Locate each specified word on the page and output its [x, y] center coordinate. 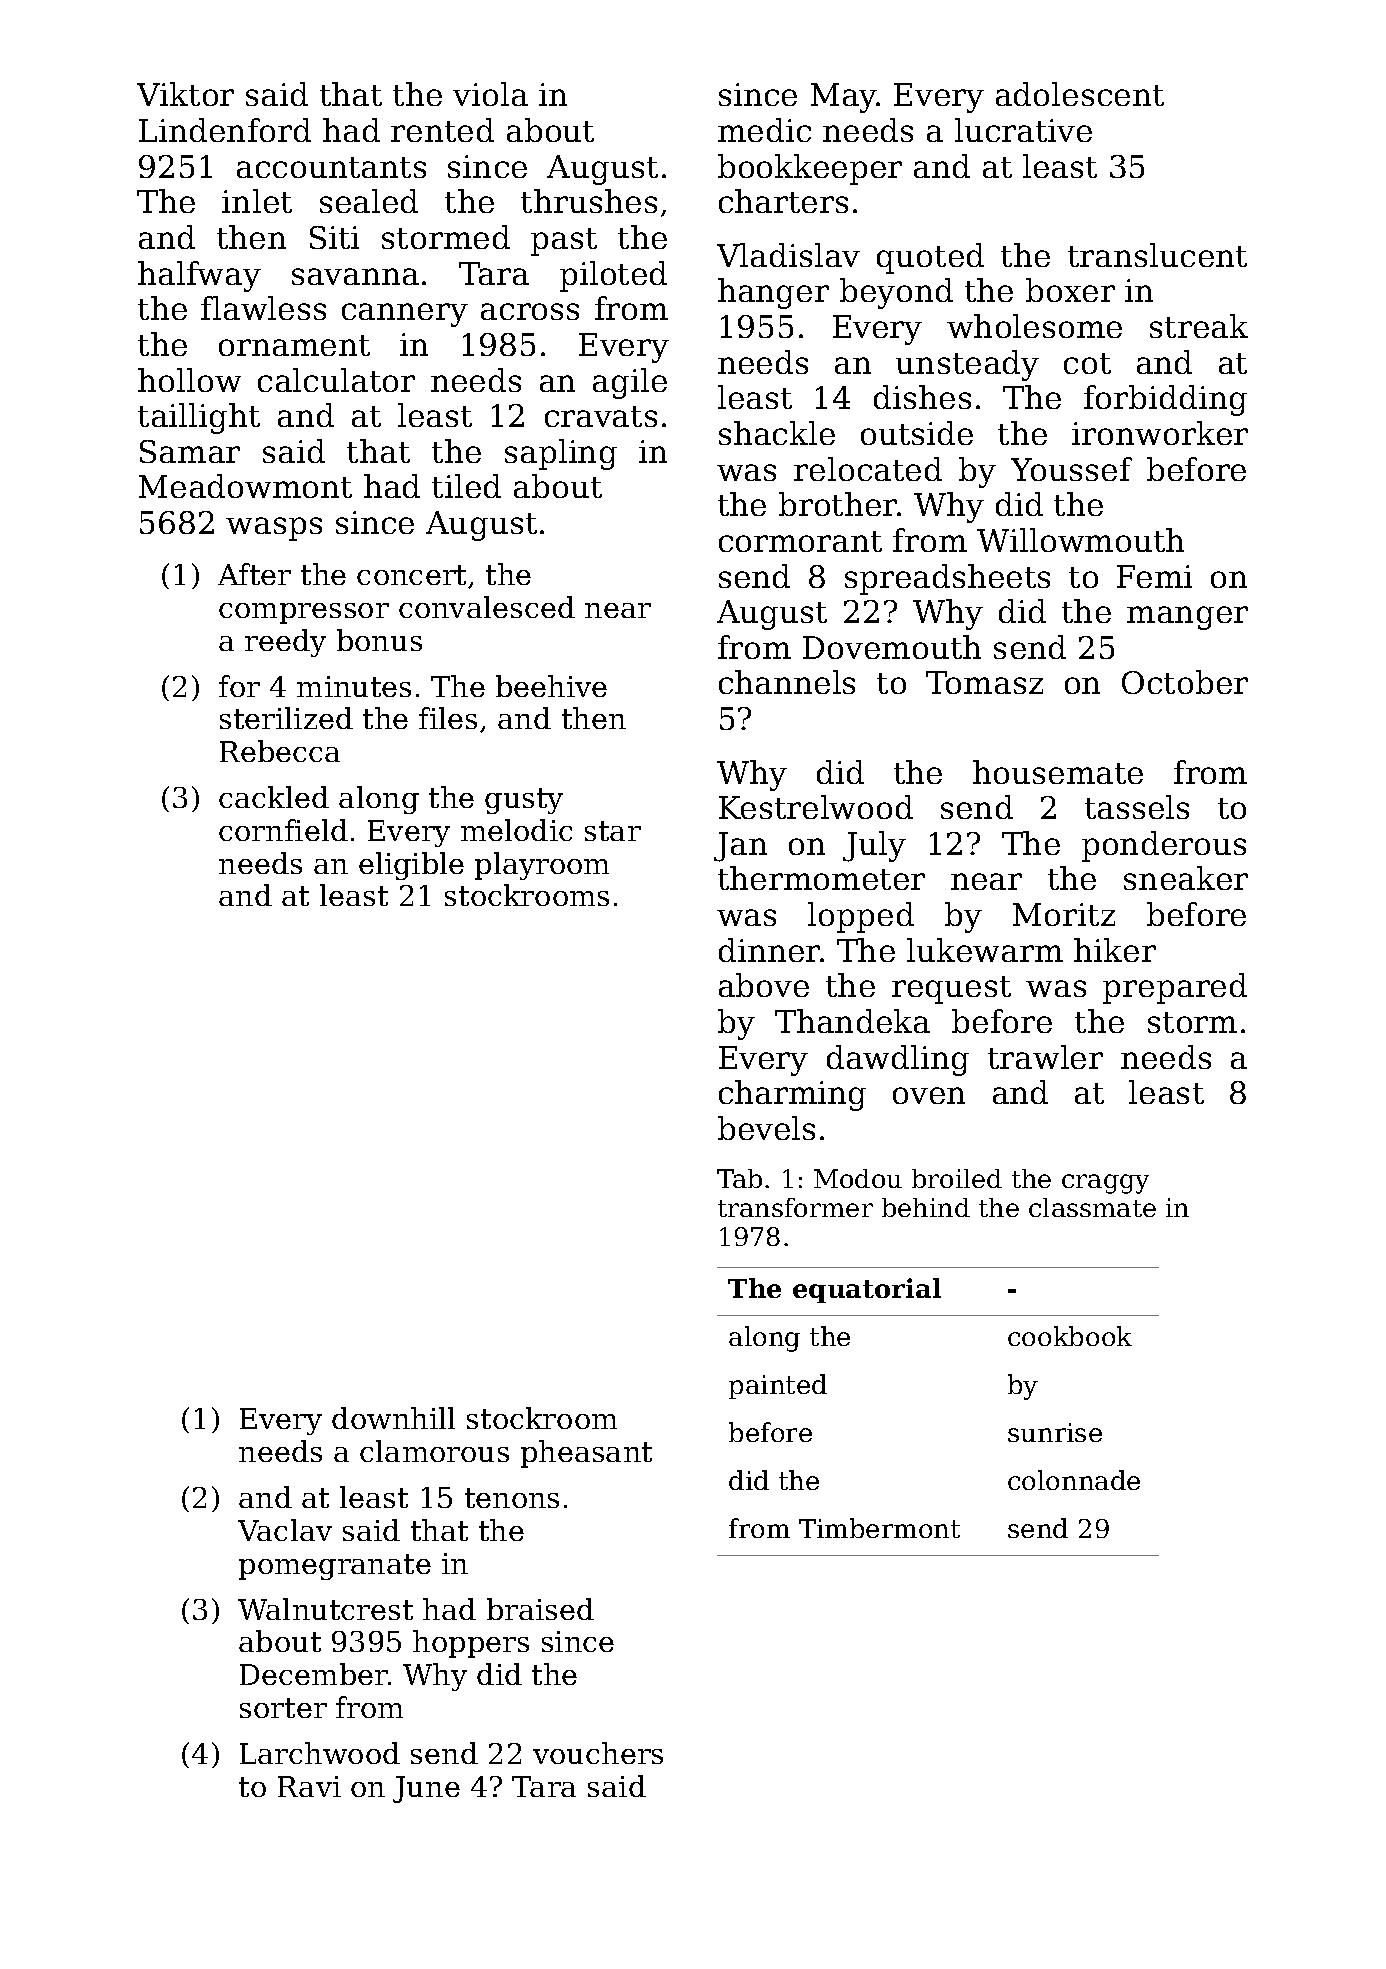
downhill [393, 1418]
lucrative [1023, 130]
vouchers [598, 1753]
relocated [868, 469]
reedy [285, 643]
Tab [739, 1178]
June [426, 1789]
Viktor [185, 94]
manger [1187, 618]
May [844, 98]
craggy [1105, 1184]
